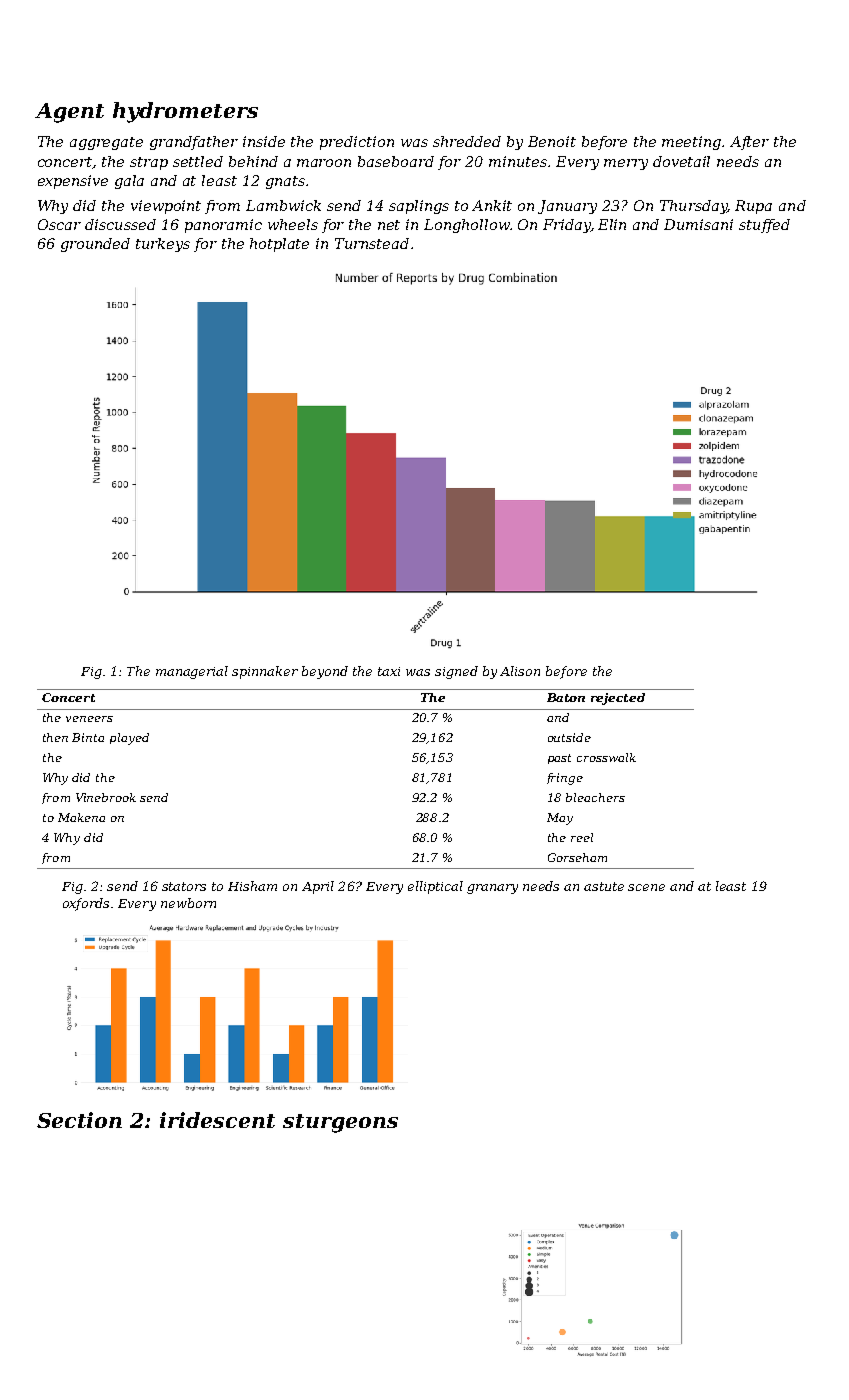 The image size is (849, 1400). Describe the element at coordinates (612, 224) in the screenshot. I see `Elin` at that location.
